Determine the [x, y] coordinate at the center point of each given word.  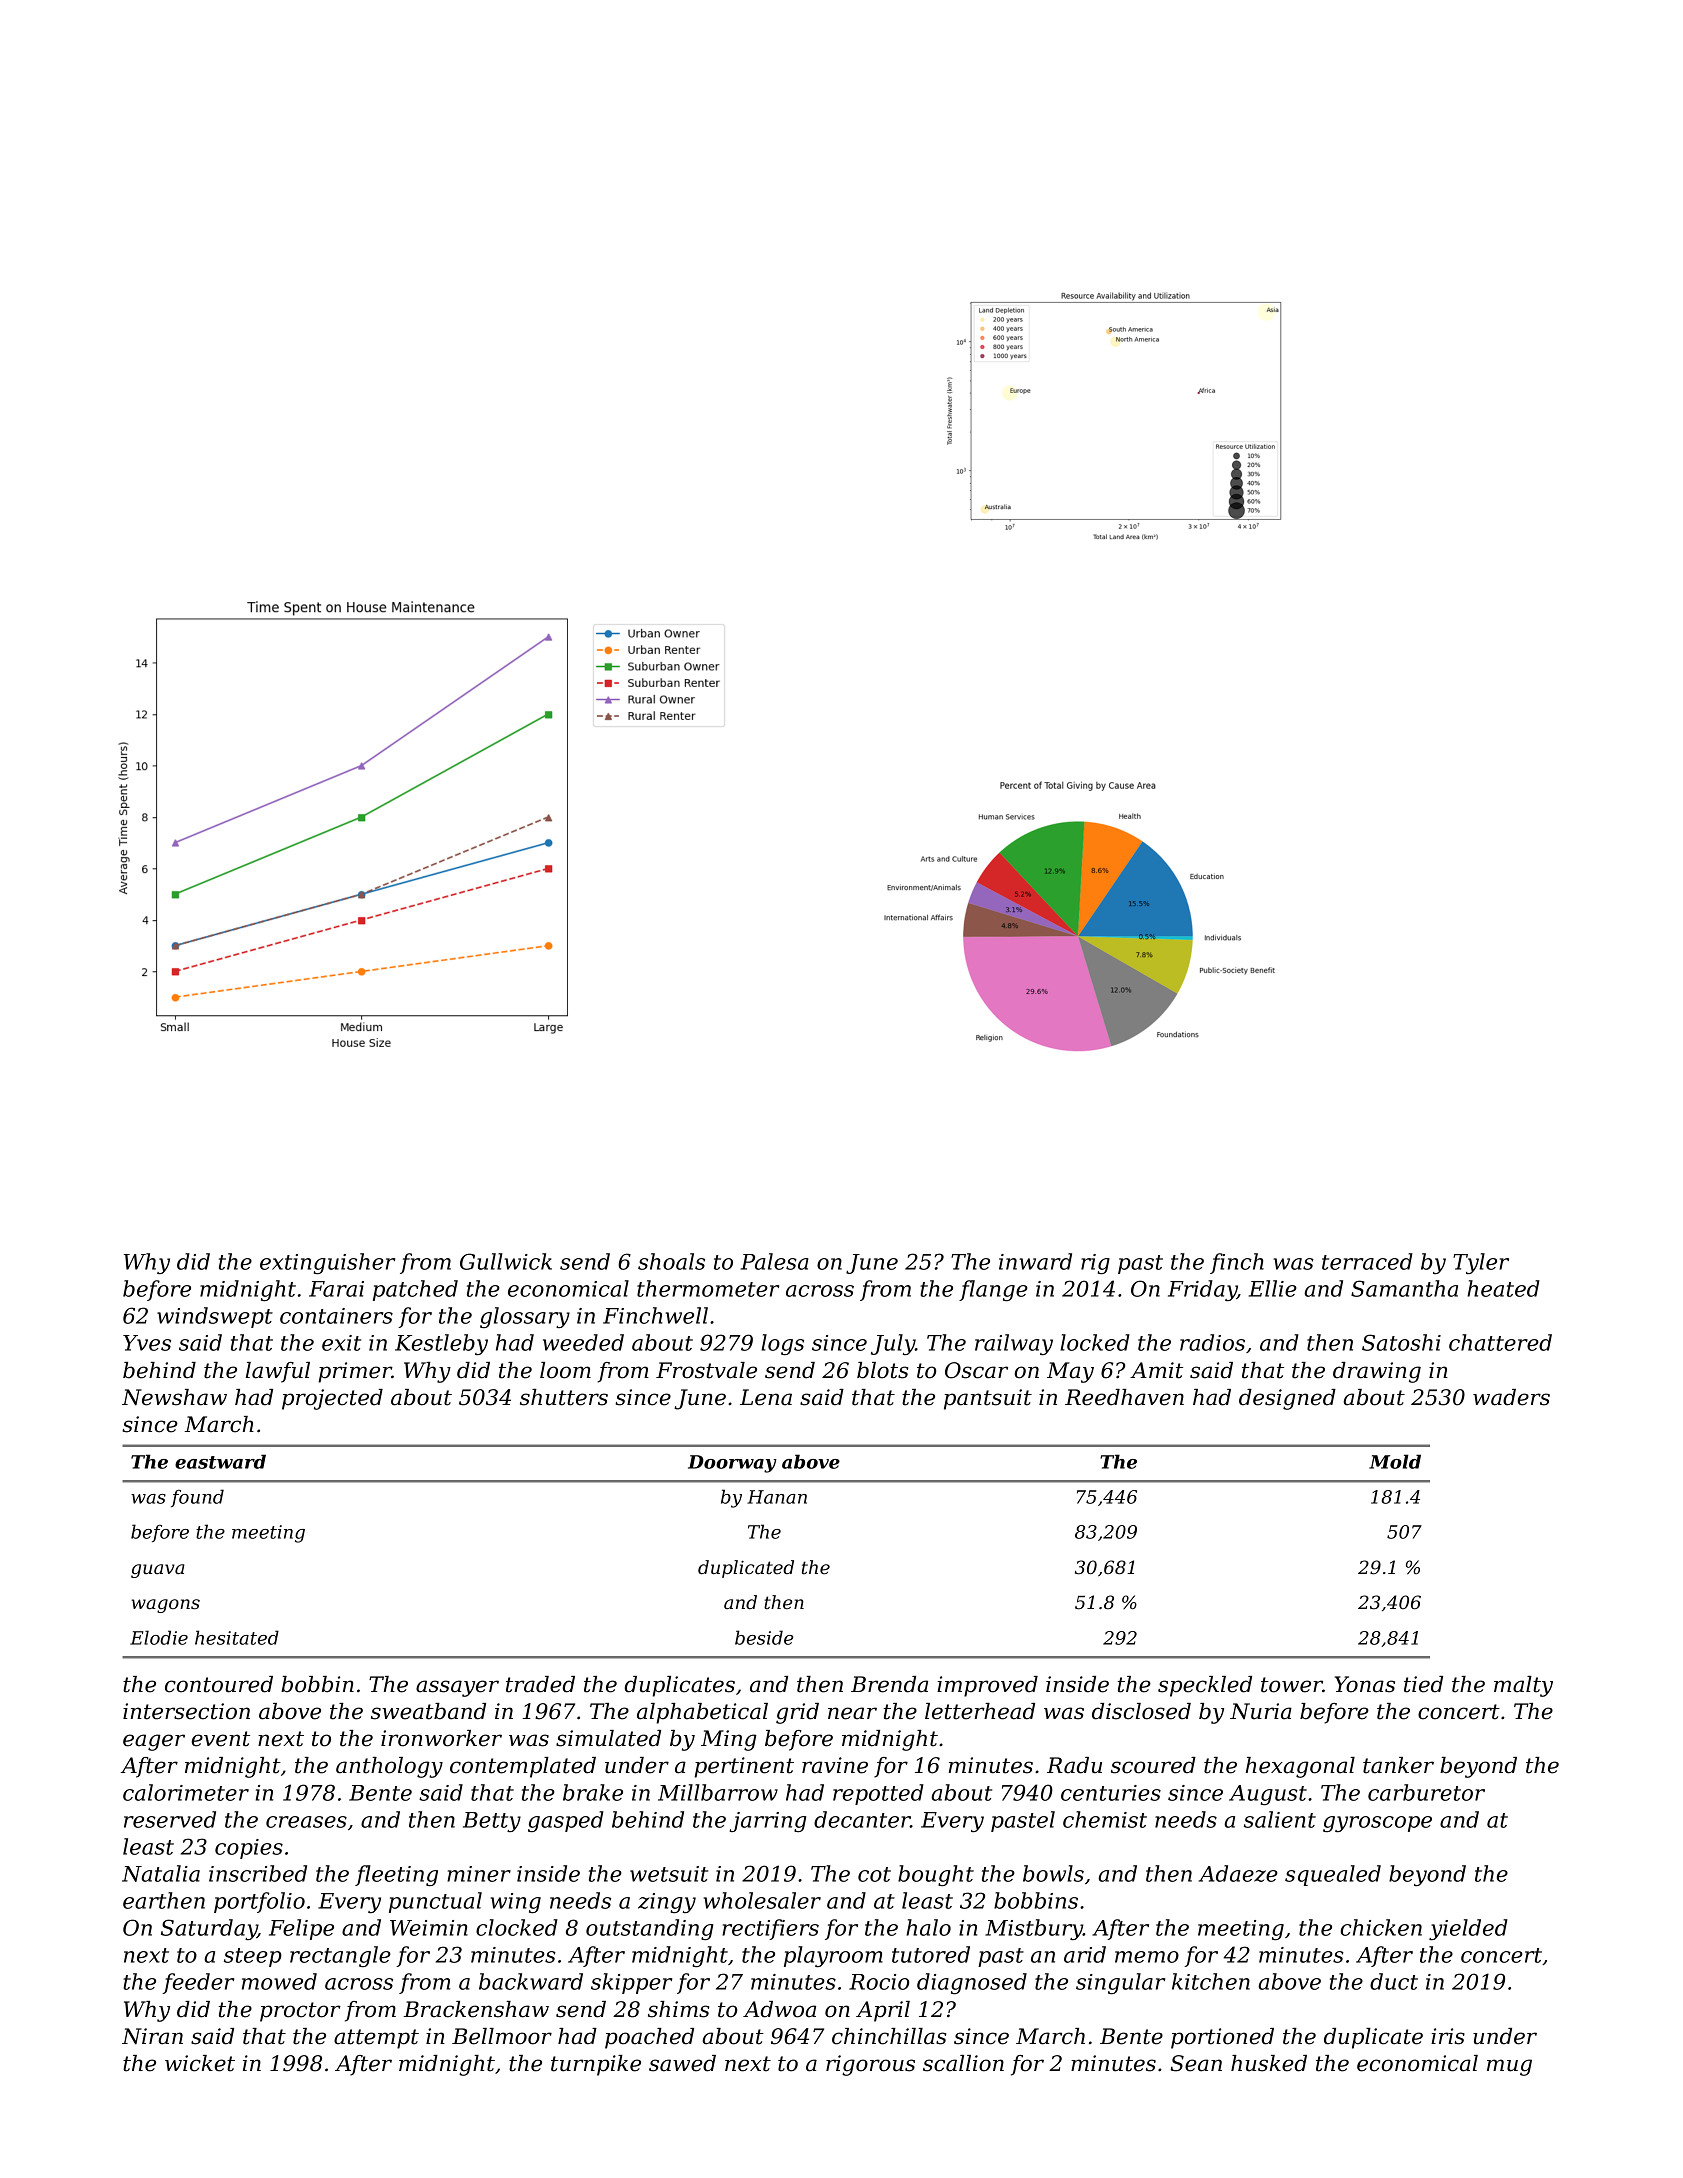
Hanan [777, 1497]
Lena [766, 1397]
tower [1292, 1685]
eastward [220, 1461]
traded [540, 1684]
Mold [1395, 1461]
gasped [566, 1821]
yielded [1468, 1929]
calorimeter [186, 1792]
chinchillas [889, 2036]
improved [987, 1686]
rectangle [340, 1956]
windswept [215, 1317]
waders [1511, 1397]
